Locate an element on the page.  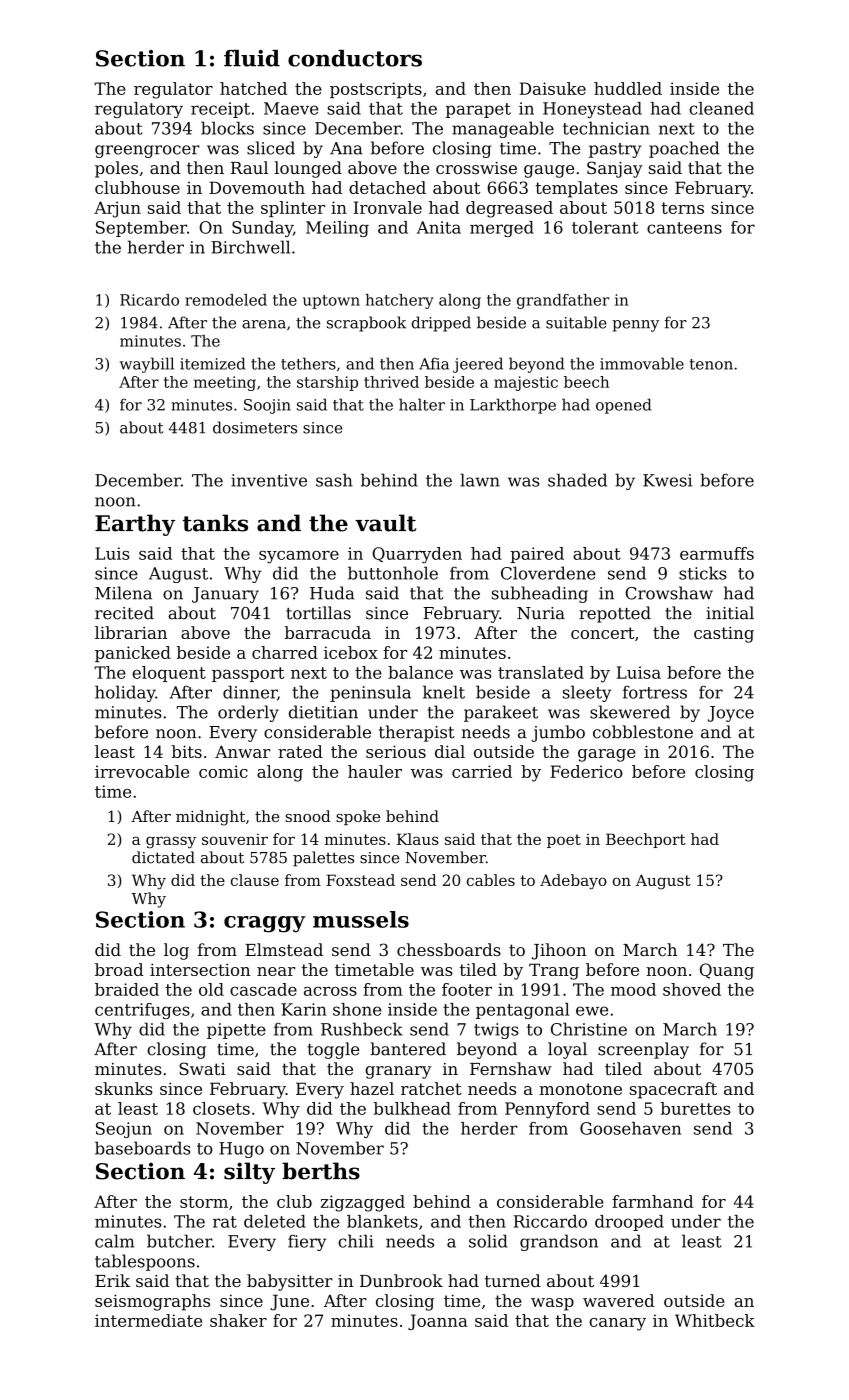
huddled is located at coordinates (628, 88).
